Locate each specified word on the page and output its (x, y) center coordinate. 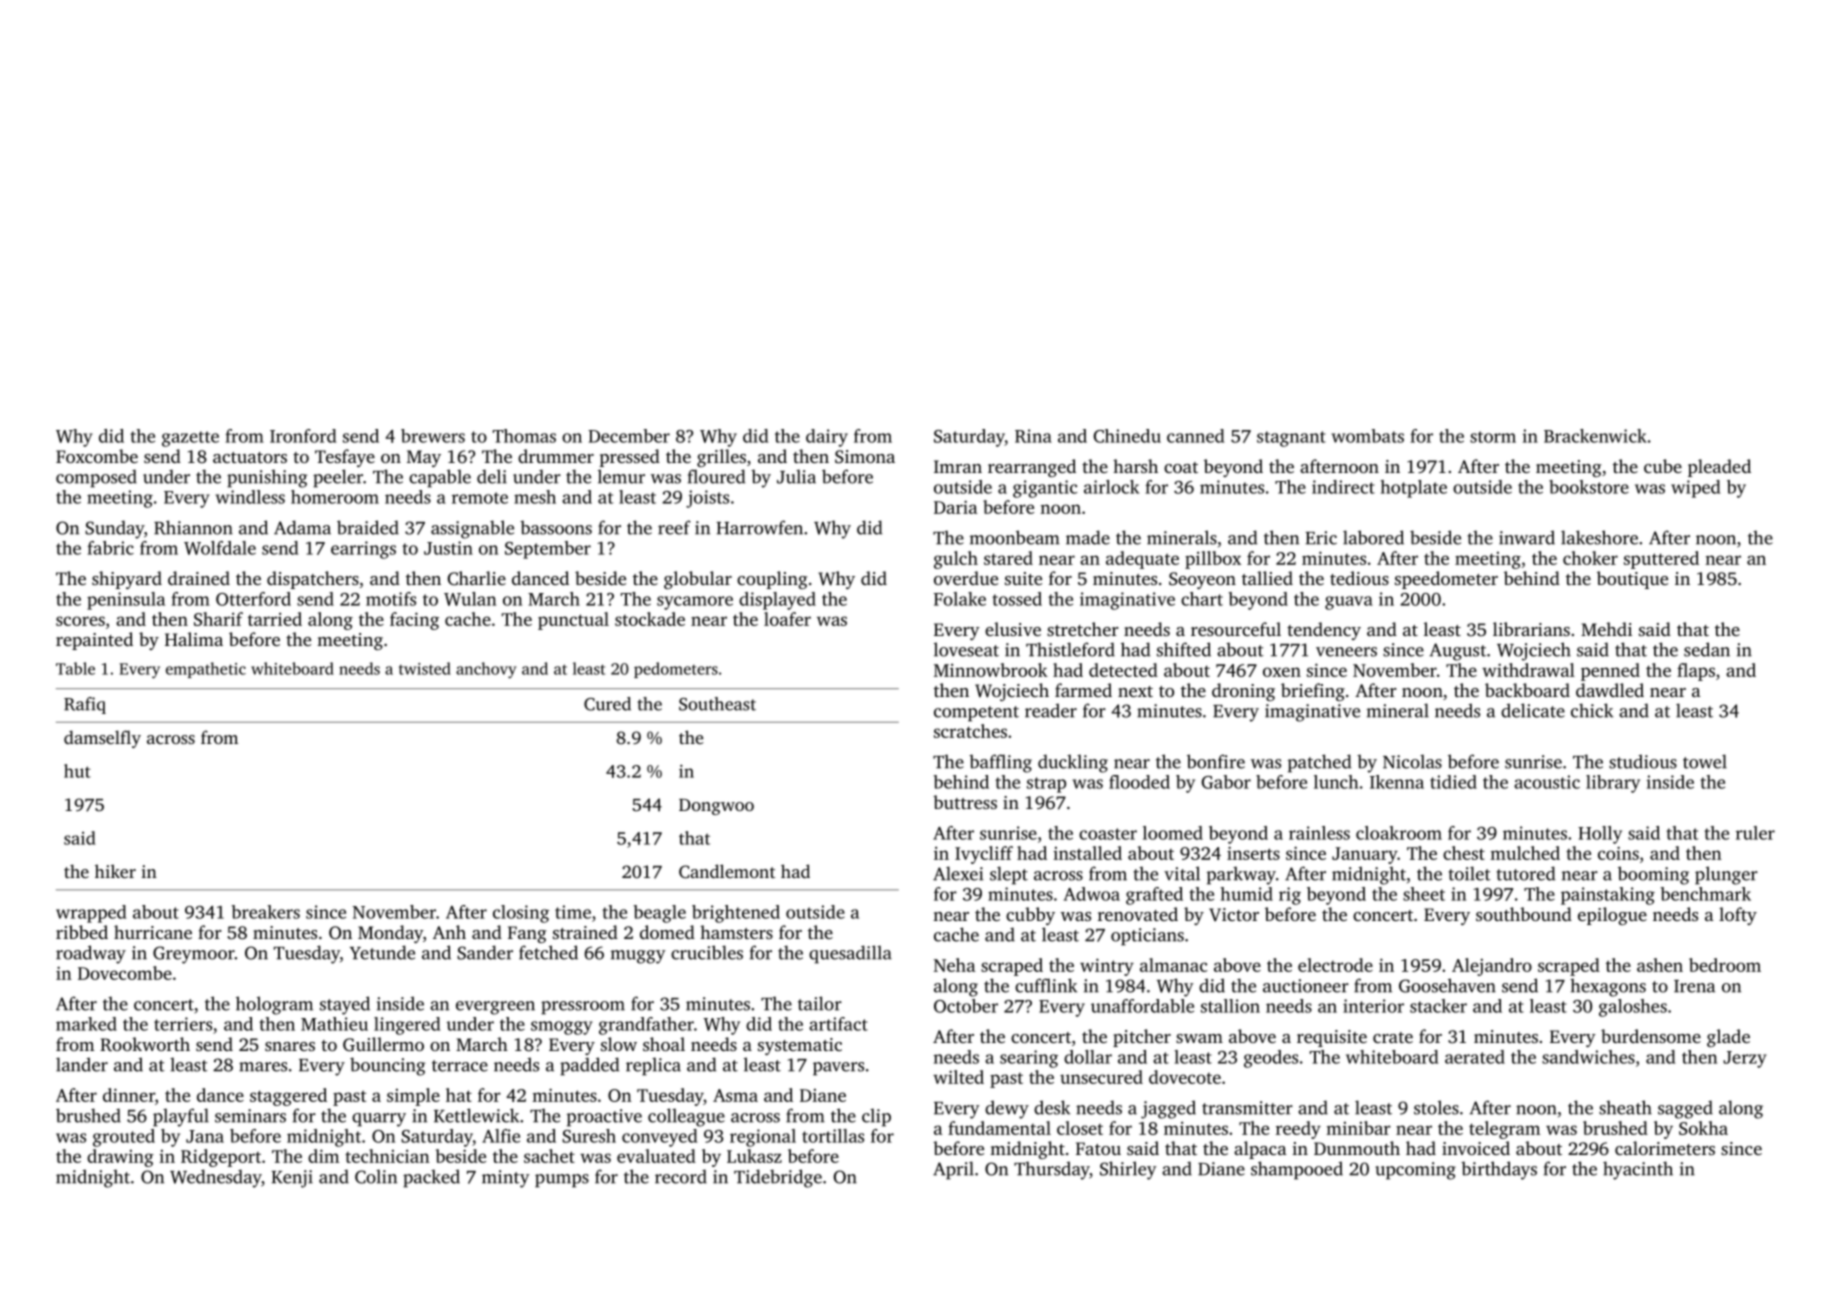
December (629, 436)
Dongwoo (716, 807)
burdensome (1651, 1036)
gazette (190, 439)
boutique (1632, 580)
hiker (115, 871)
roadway (91, 954)
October (966, 1006)
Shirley (1128, 1170)
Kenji (292, 1179)
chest (1464, 853)
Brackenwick (1595, 436)
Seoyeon (1202, 580)
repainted (94, 641)
